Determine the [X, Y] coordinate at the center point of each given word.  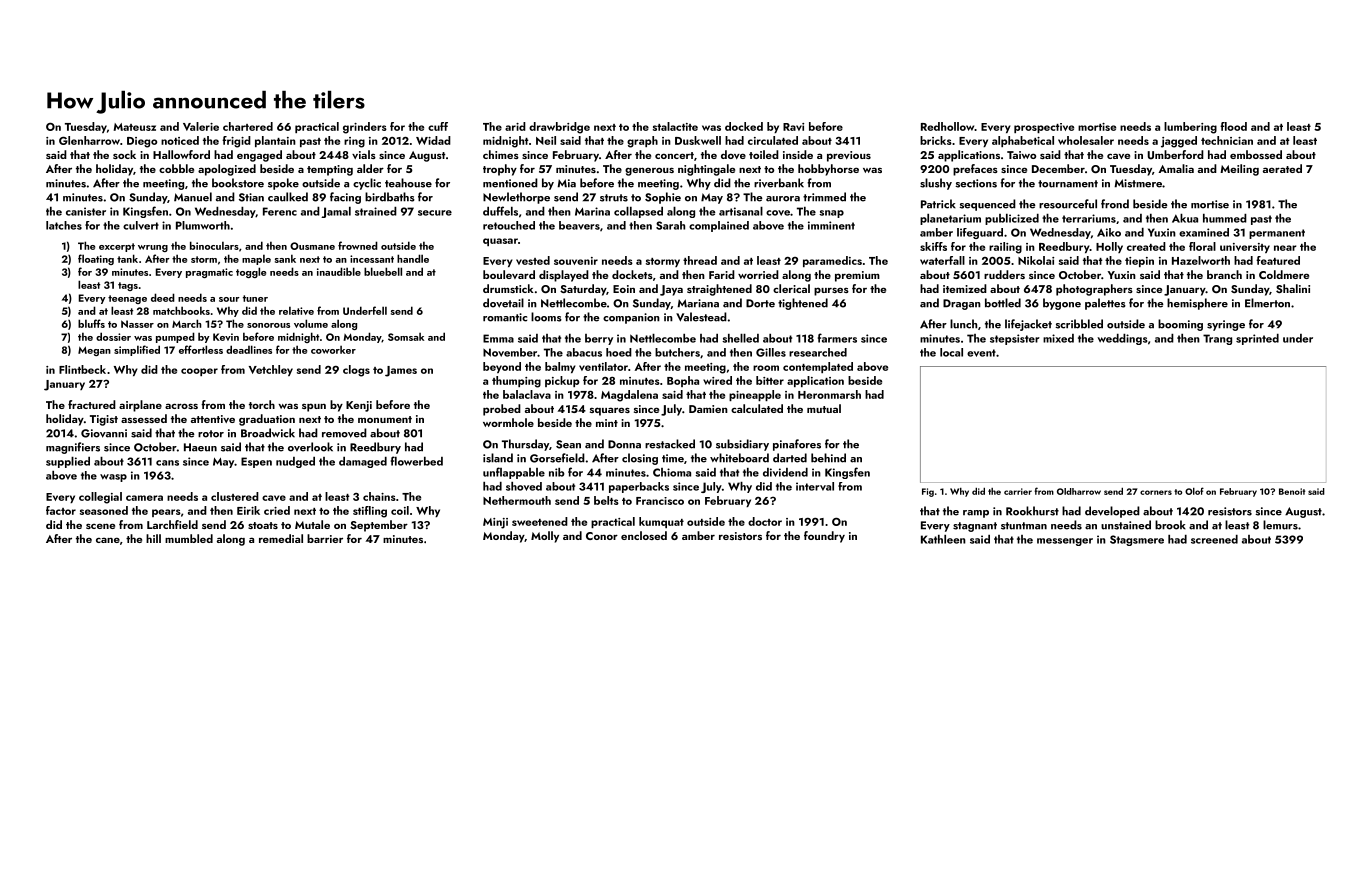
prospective [1044, 128]
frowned [358, 245]
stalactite [675, 126]
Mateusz [135, 127]
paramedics [832, 261]
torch [262, 404]
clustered [235, 496]
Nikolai [1036, 260]
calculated [757, 408]
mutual [824, 408]
